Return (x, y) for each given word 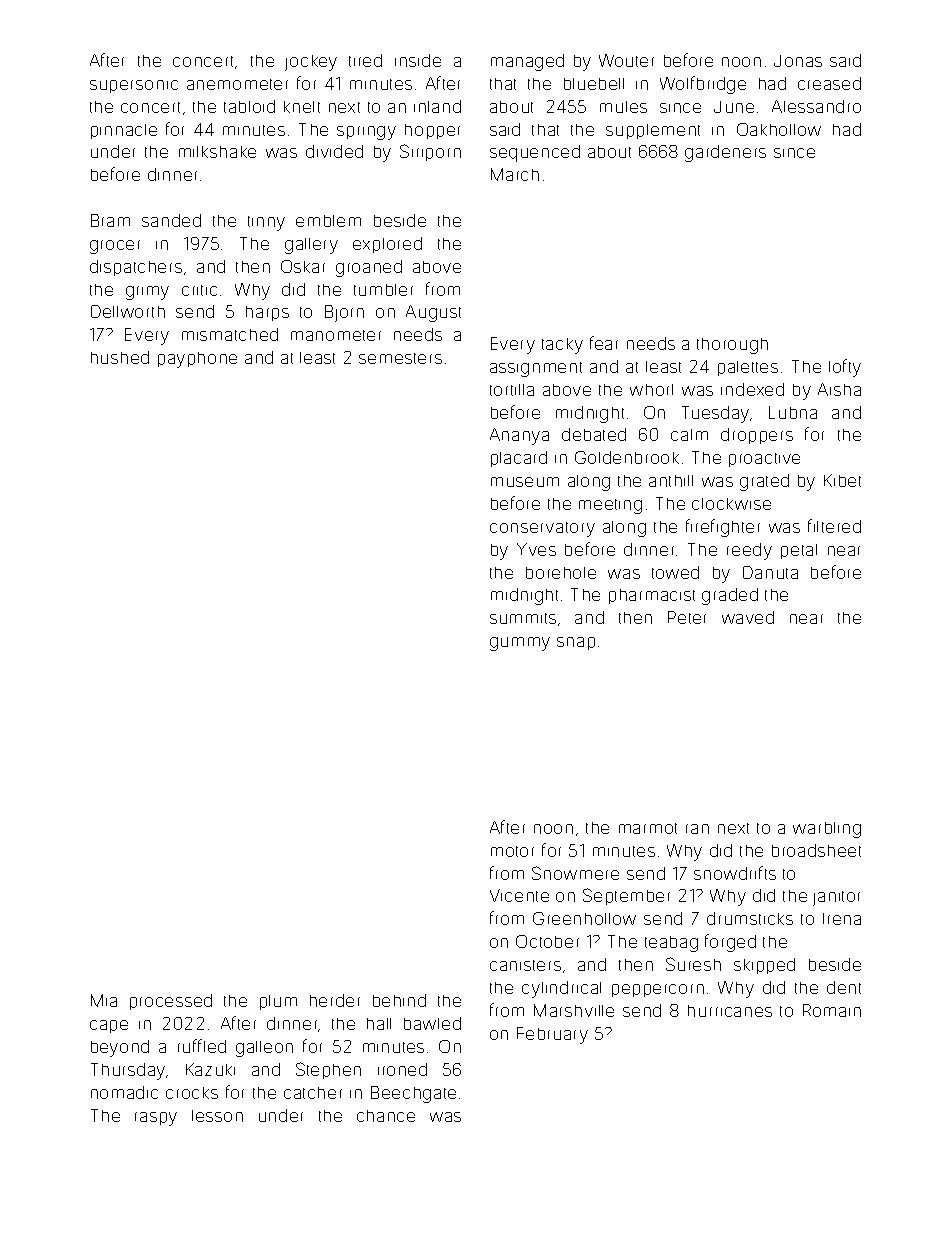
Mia (104, 1000)
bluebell (594, 84)
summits (523, 618)
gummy (520, 644)
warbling (827, 830)
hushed (120, 357)
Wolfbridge (703, 85)
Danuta (770, 572)
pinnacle (124, 131)
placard (519, 459)
